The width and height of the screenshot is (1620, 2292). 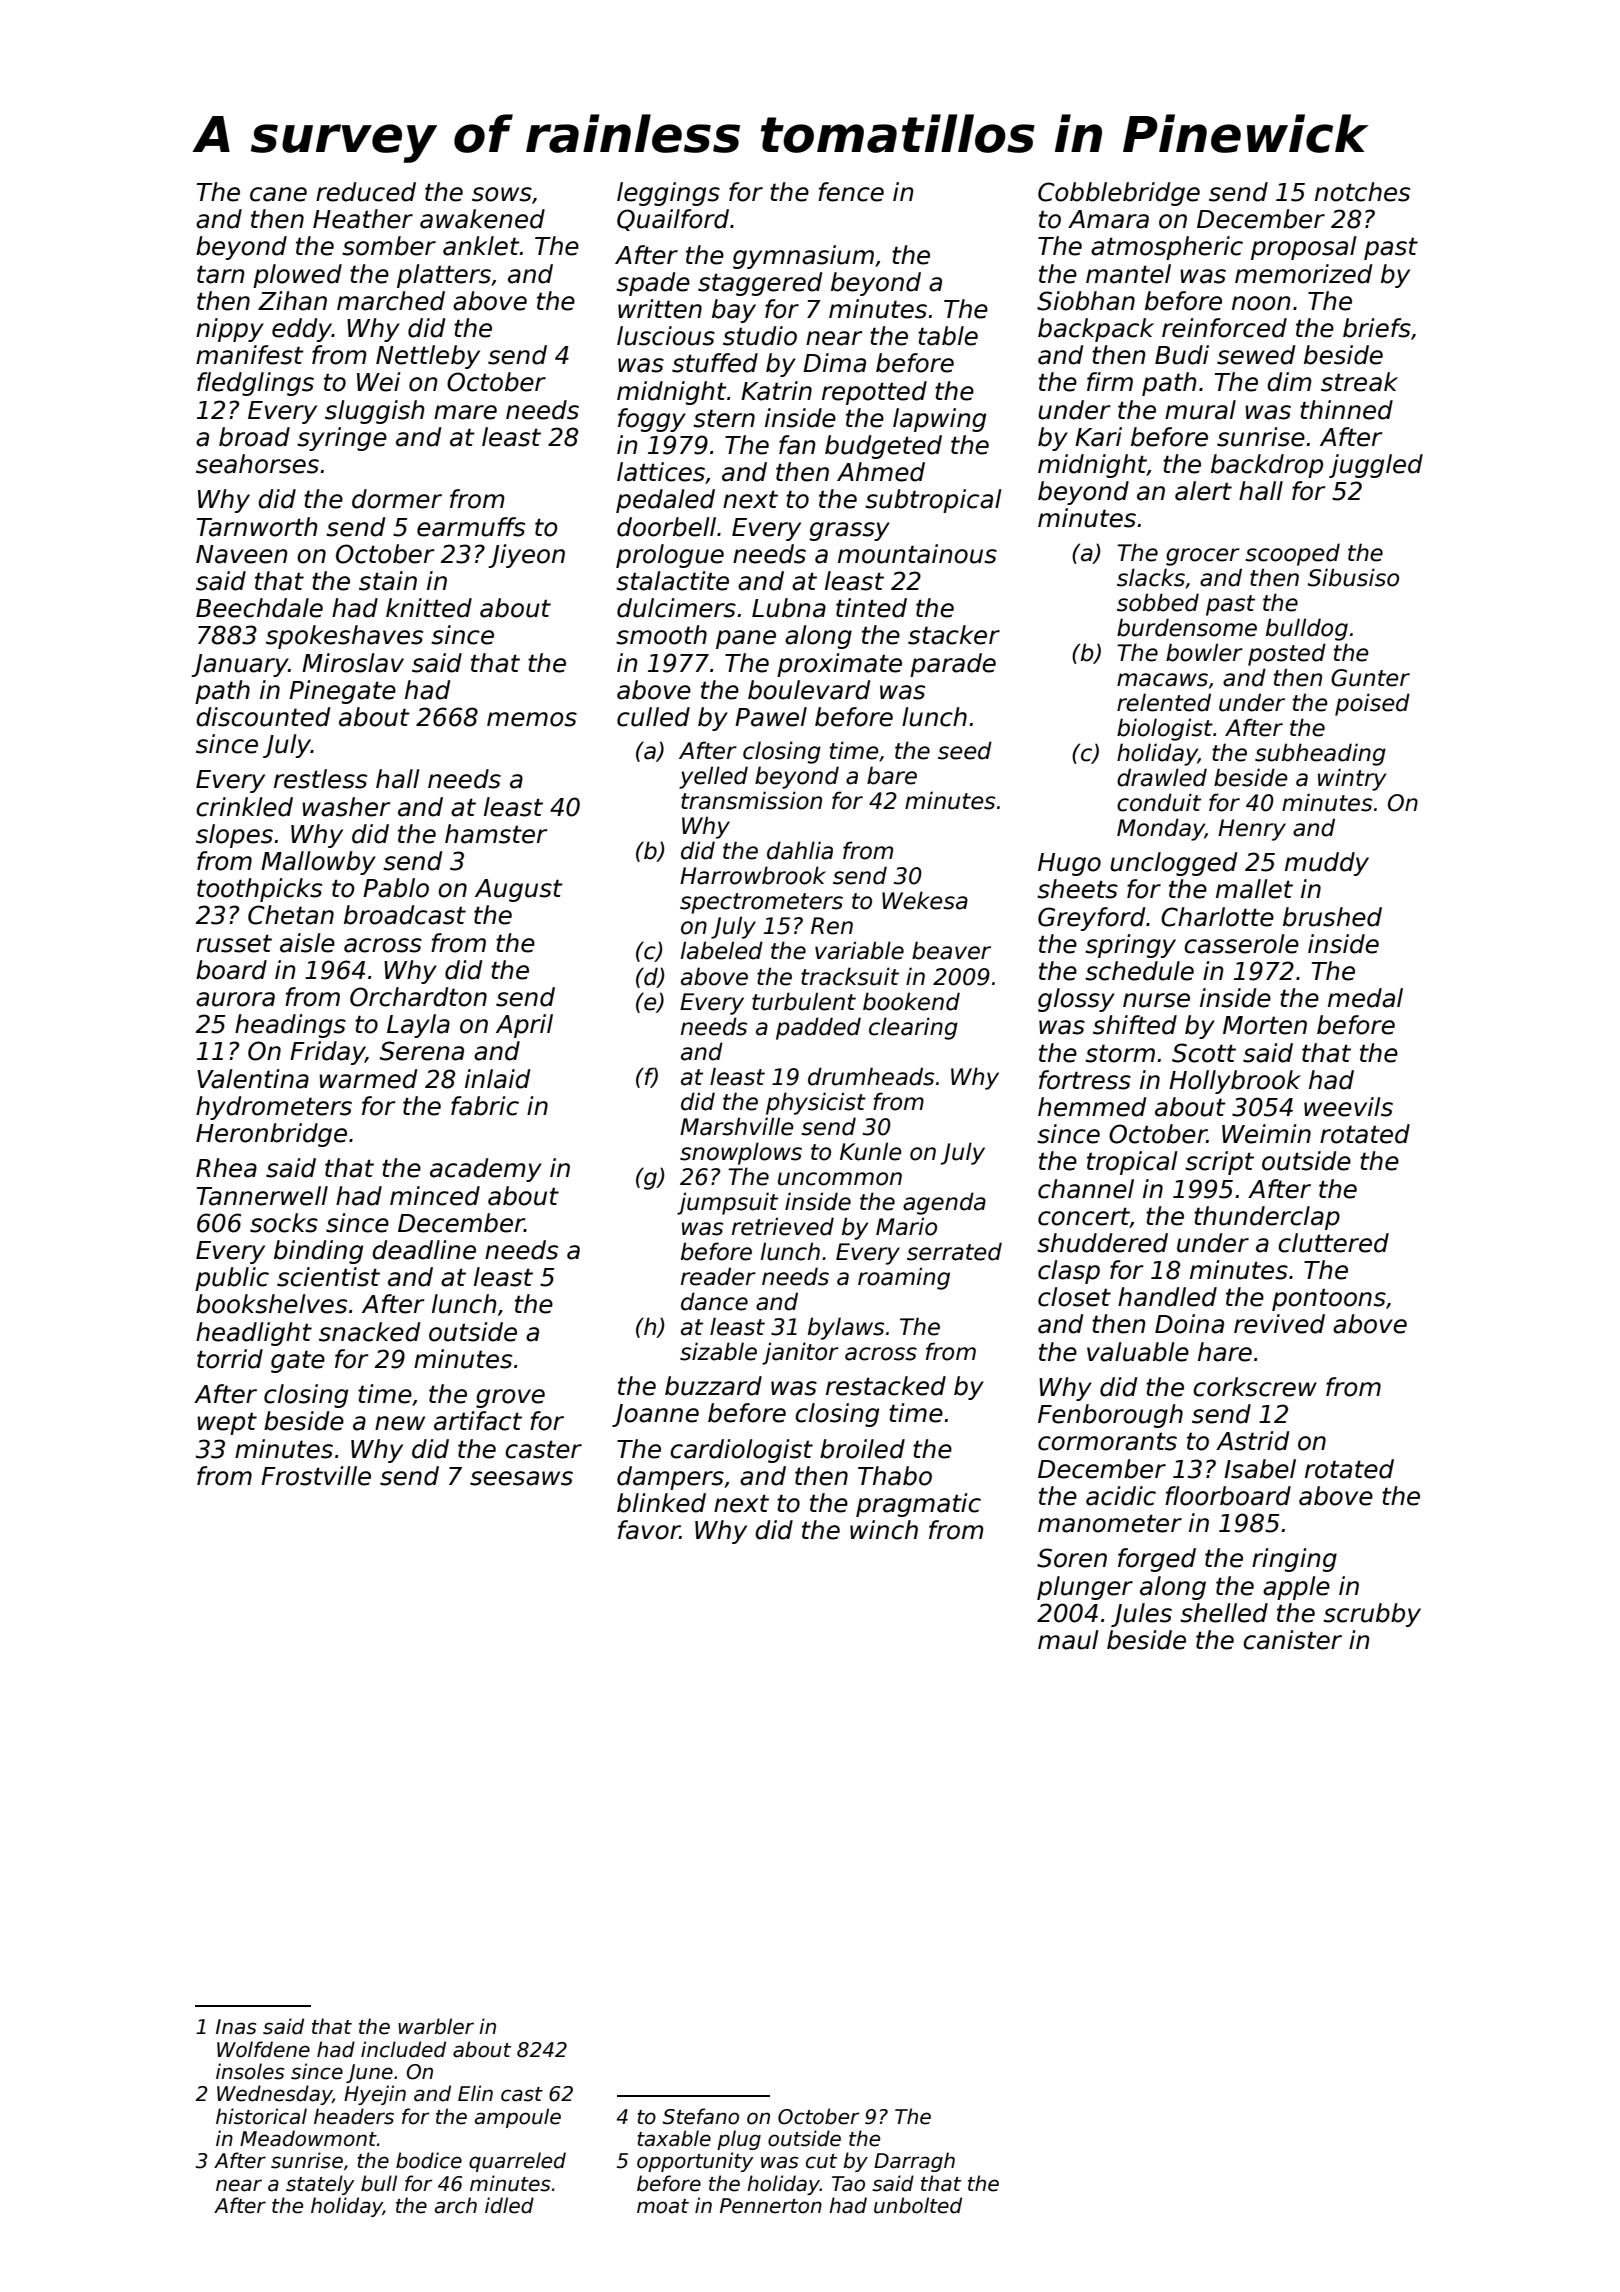 What do you see at coordinates (701, 2116) in the screenshot?
I see `Stefano` at bounding box center [701, 2116].
